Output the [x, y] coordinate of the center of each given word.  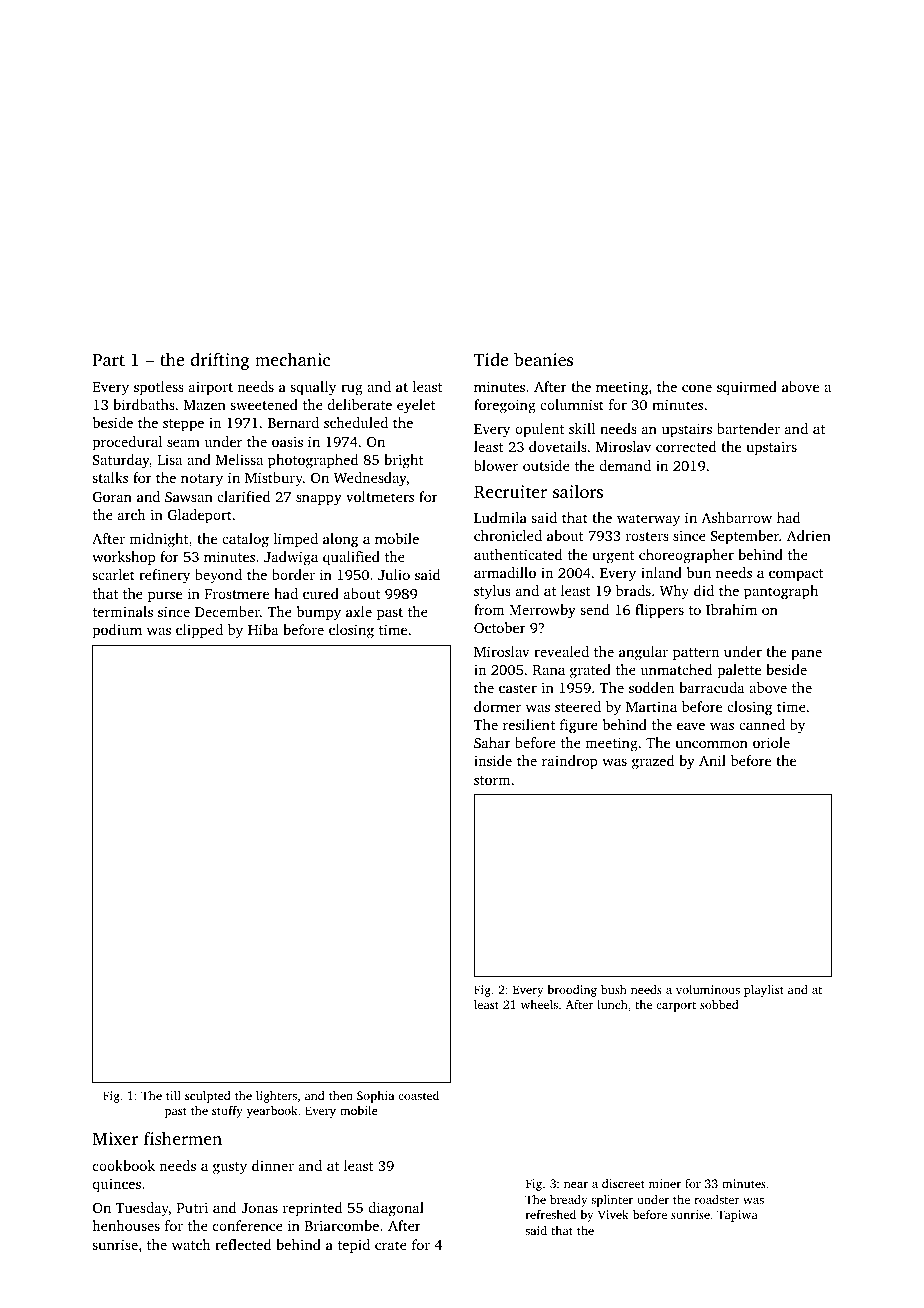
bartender [748, 428]
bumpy [319, 613]
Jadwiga [291, 558]
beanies [543, 359]
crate [391, 1245]
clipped [199, 631]
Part [109, 360]
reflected [243, 1244]
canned [762, 724]
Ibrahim [731, 609]
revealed [561, 651]
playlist [764, 991]
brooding [572, 991]
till [173, 1095]
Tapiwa [737, 1216]
